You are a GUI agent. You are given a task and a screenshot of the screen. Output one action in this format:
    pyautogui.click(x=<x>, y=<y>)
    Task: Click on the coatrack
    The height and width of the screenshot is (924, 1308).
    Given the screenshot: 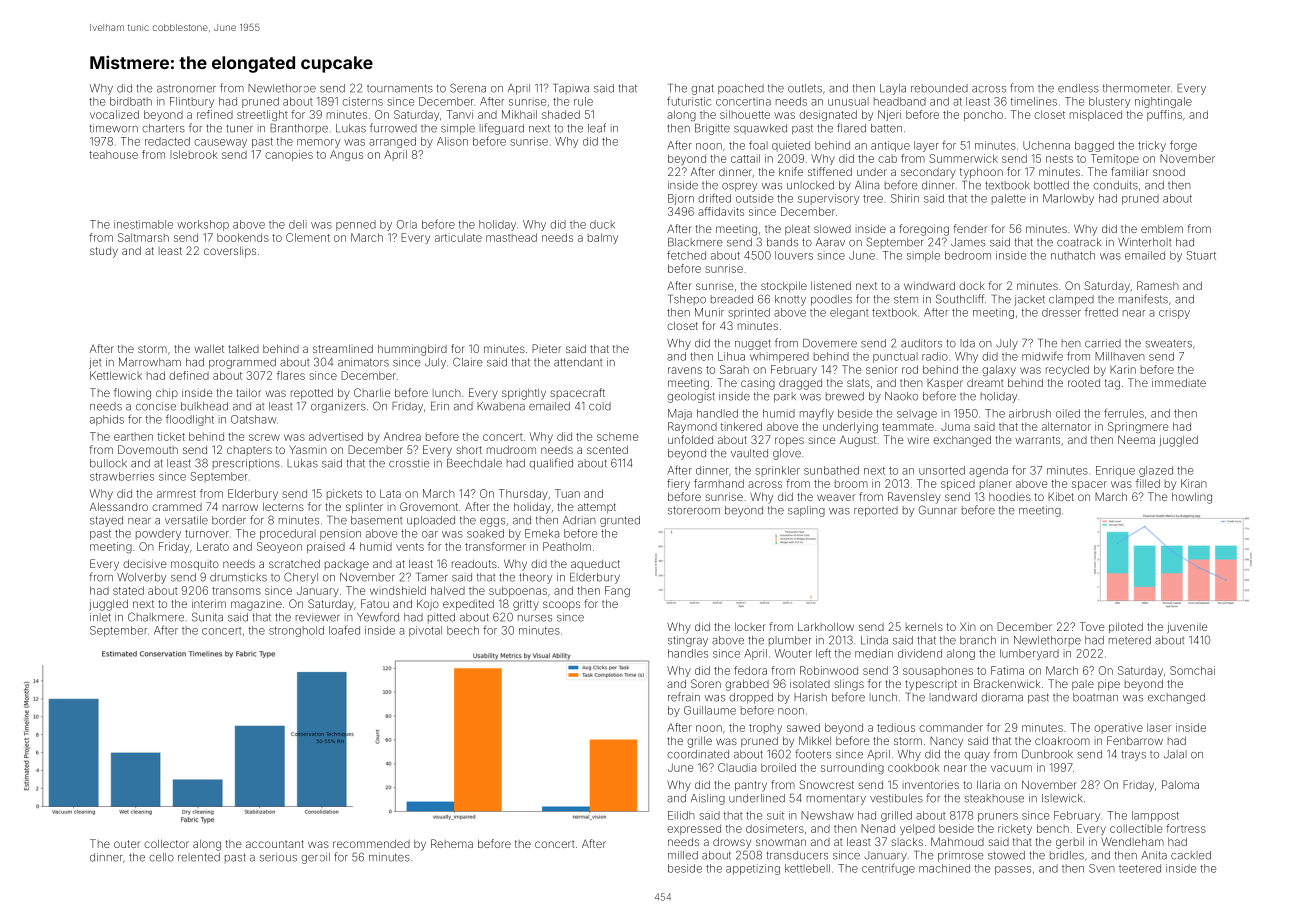 What is the action you would take?
    pyautogui.click(x=1079, y=242)
